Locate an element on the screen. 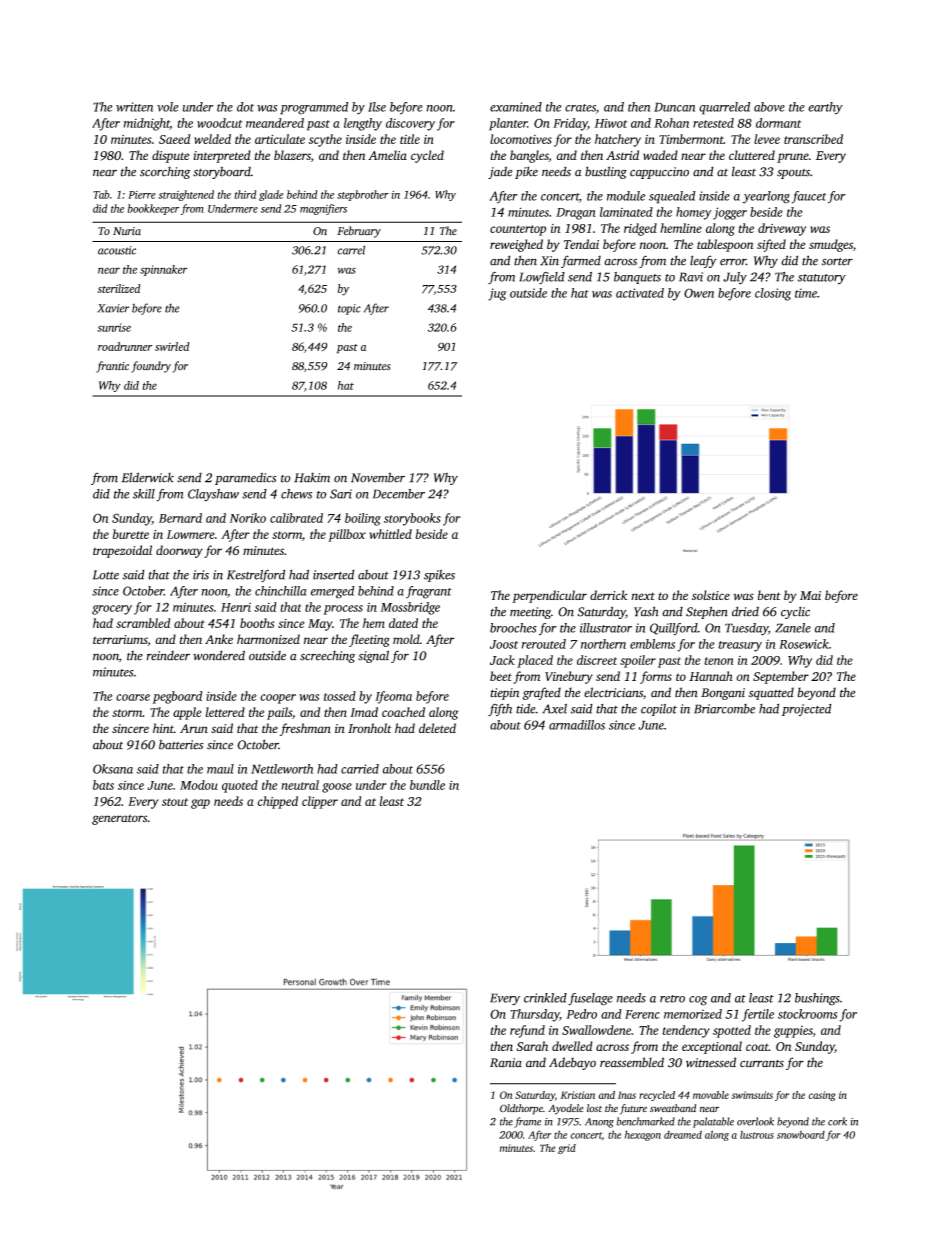 Image resolution: width=952 pixels, height=1233 pixels. frantic is located at coordinates (112, 367).
